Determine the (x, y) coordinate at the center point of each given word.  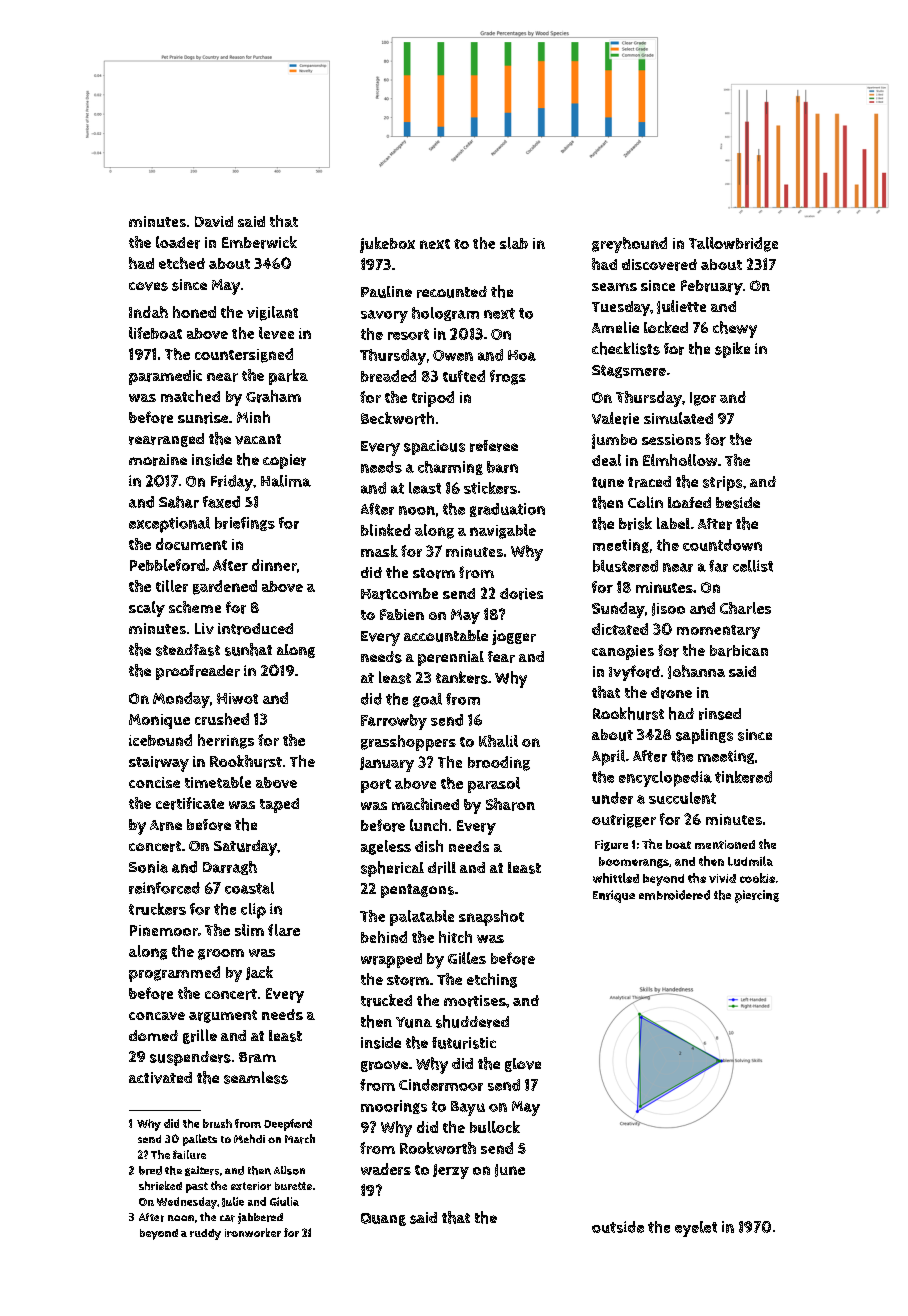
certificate (190, 803)
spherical (392, 869)
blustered (625, 566)
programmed (174, 974)
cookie (757, 878)
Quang (383, 1219)
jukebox (387, 245)
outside (618, 1227)
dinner (274, 565)
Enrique (614, 896)
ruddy (205, 1234)
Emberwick (259, 242)
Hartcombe (399, 594)
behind (384, 937)
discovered (659, 265)
